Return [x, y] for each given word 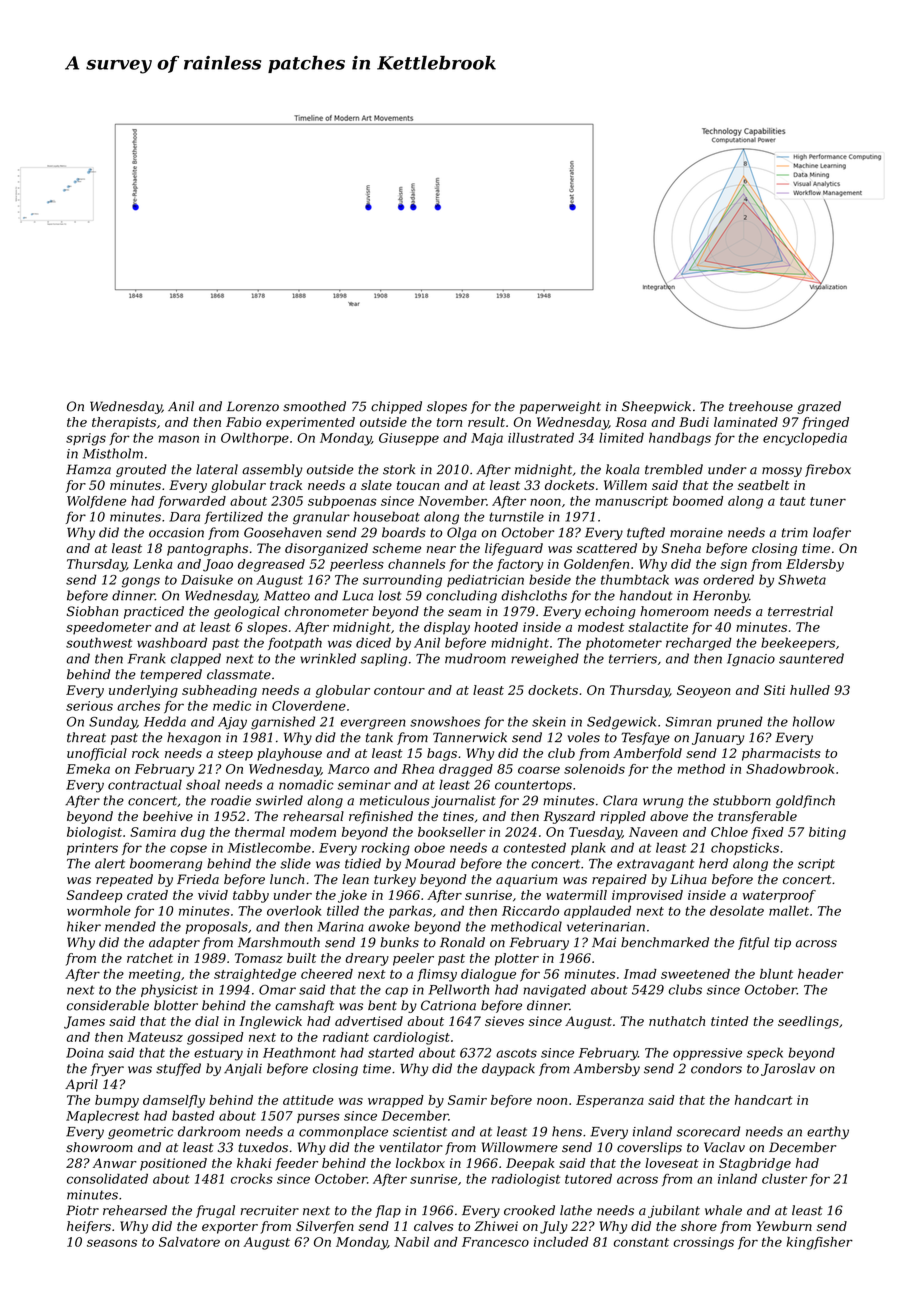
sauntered [811, 658]
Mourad [430, 863]
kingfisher [820, 1243]
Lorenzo [253, 406]
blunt [776, 974]
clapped [196, 659]
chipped [396, 407]
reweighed [545, 660]
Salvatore [189, 1242]
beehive [168, 816]
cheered [327, 974]
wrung [663, 803]
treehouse [761, 406]
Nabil [411, 1242]
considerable [108, 1005]
